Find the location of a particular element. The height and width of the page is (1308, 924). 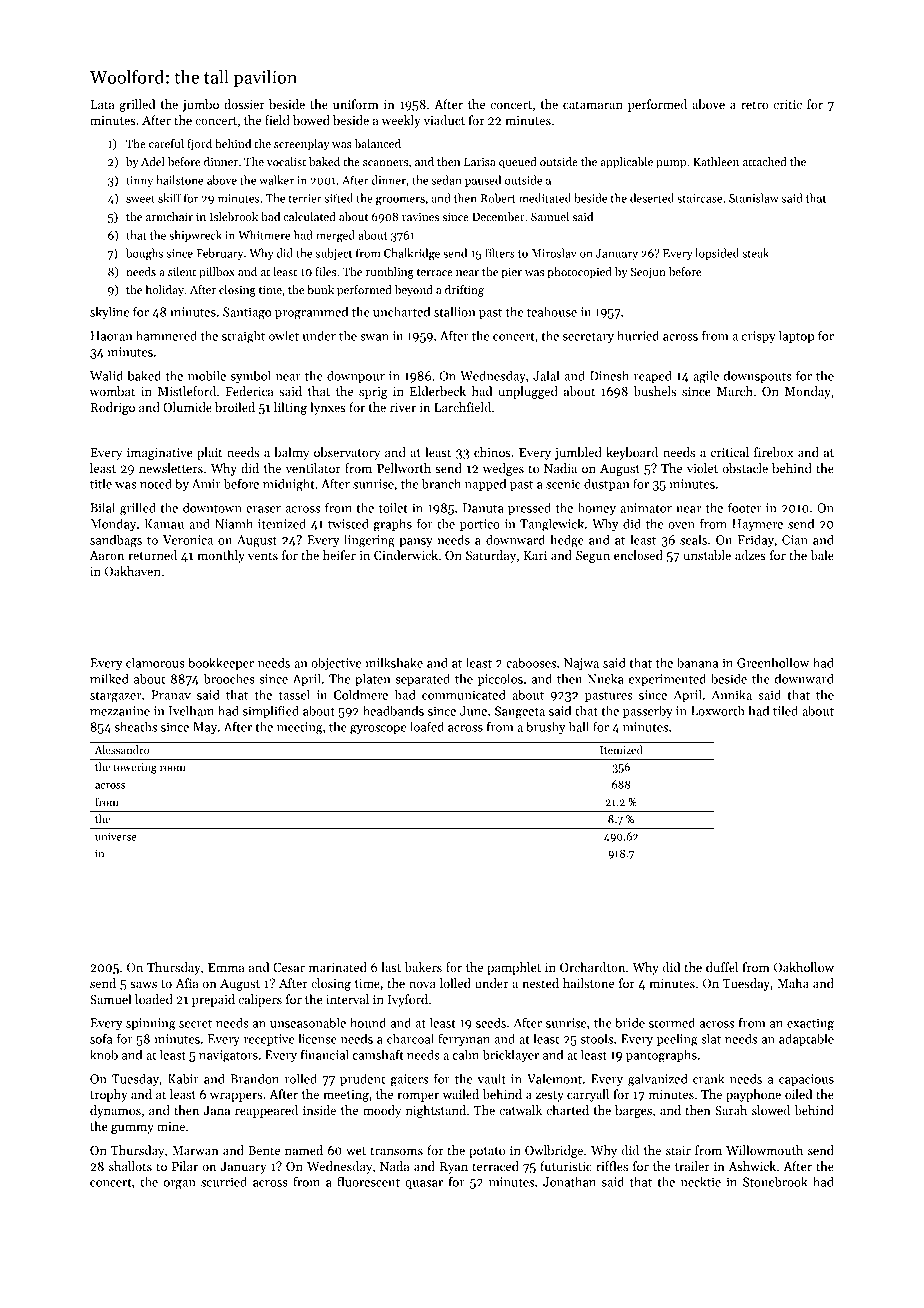

ravines is located at coordinates (420, 216).
